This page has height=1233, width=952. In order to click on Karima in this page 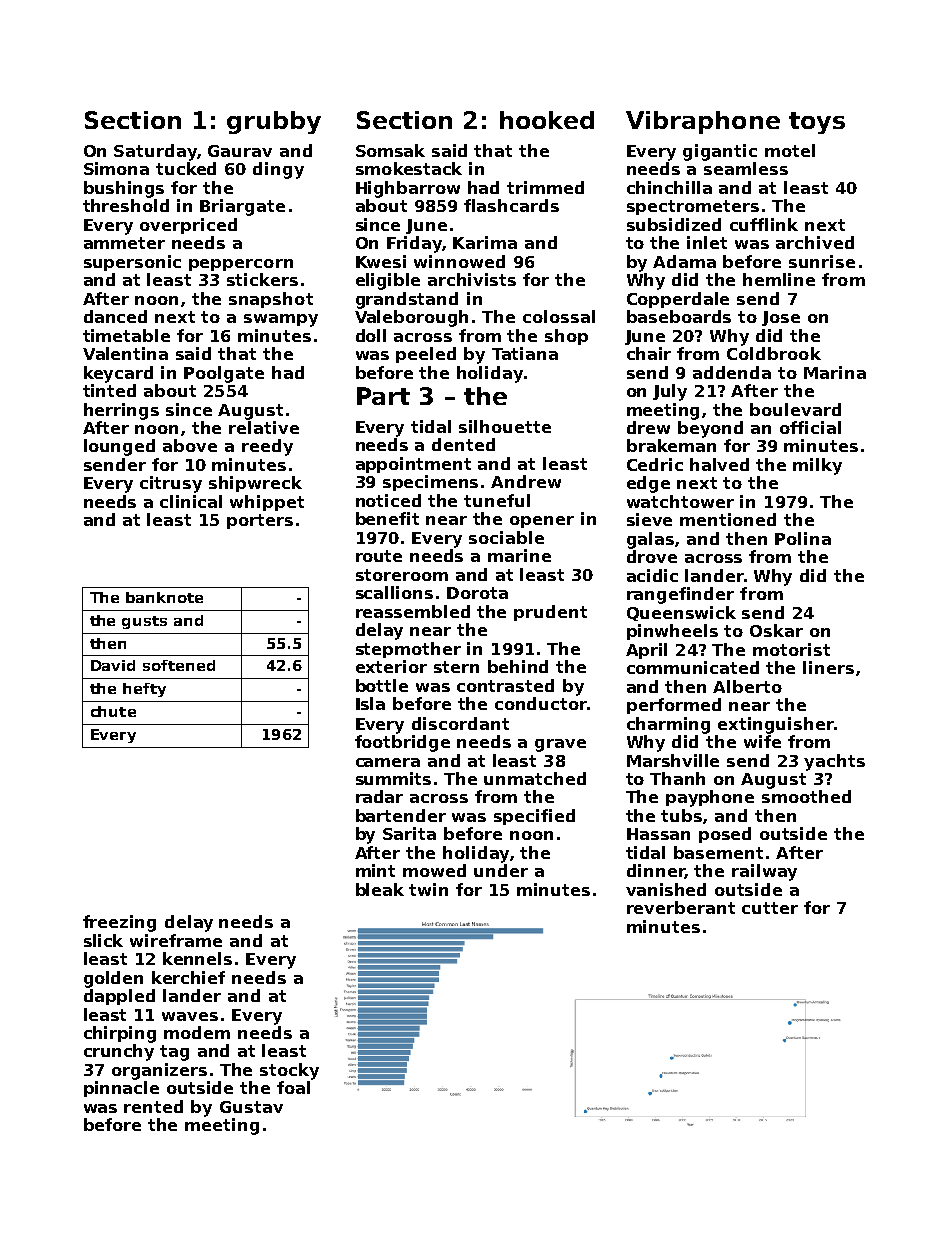, I will do `click(485, 242)`.
